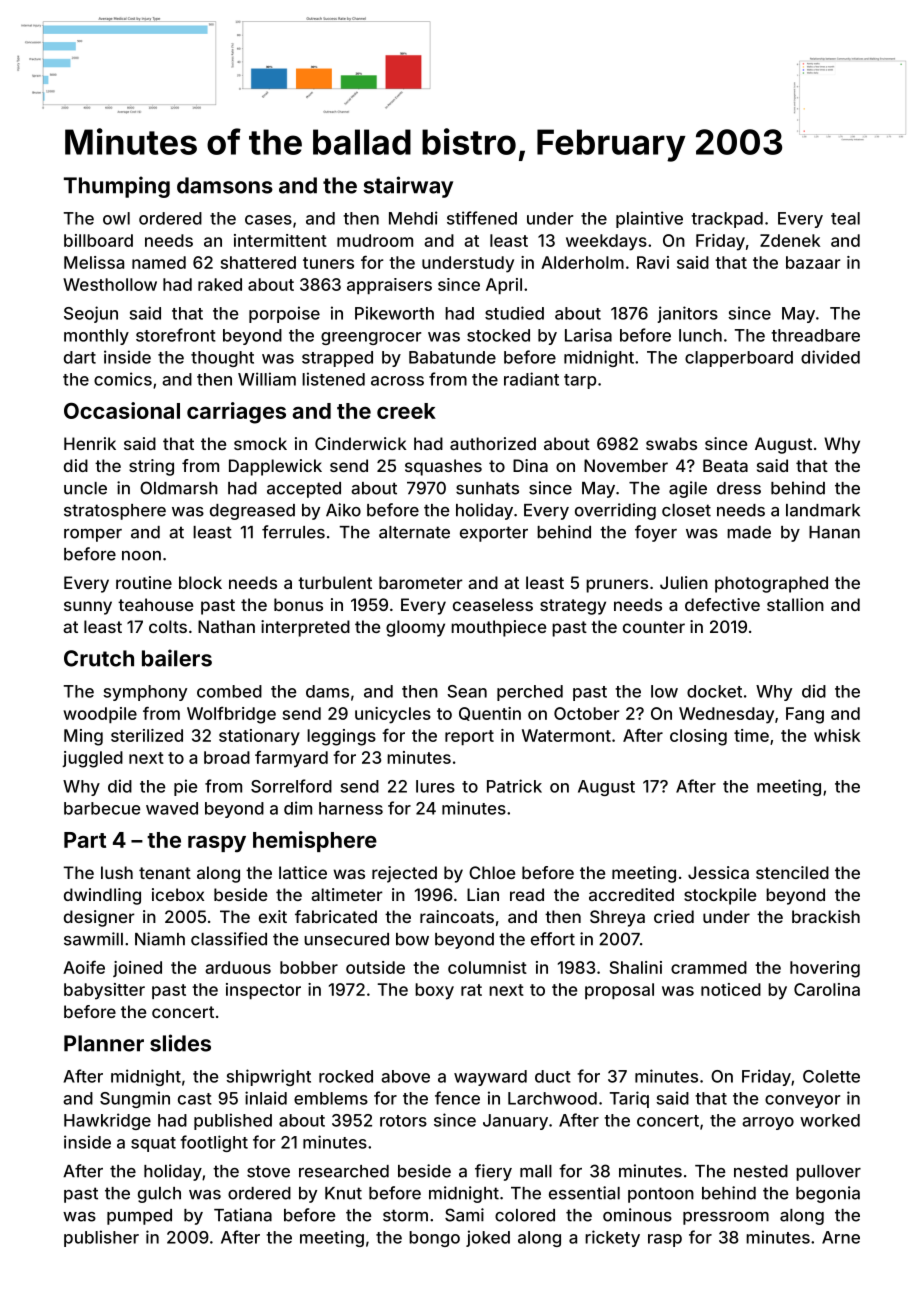 The width and height of the screenshot is (924, 1308). What do you see at coordinates (845, 218) in the screenshot?
I see `teal` at bounding box center [845, 218].
